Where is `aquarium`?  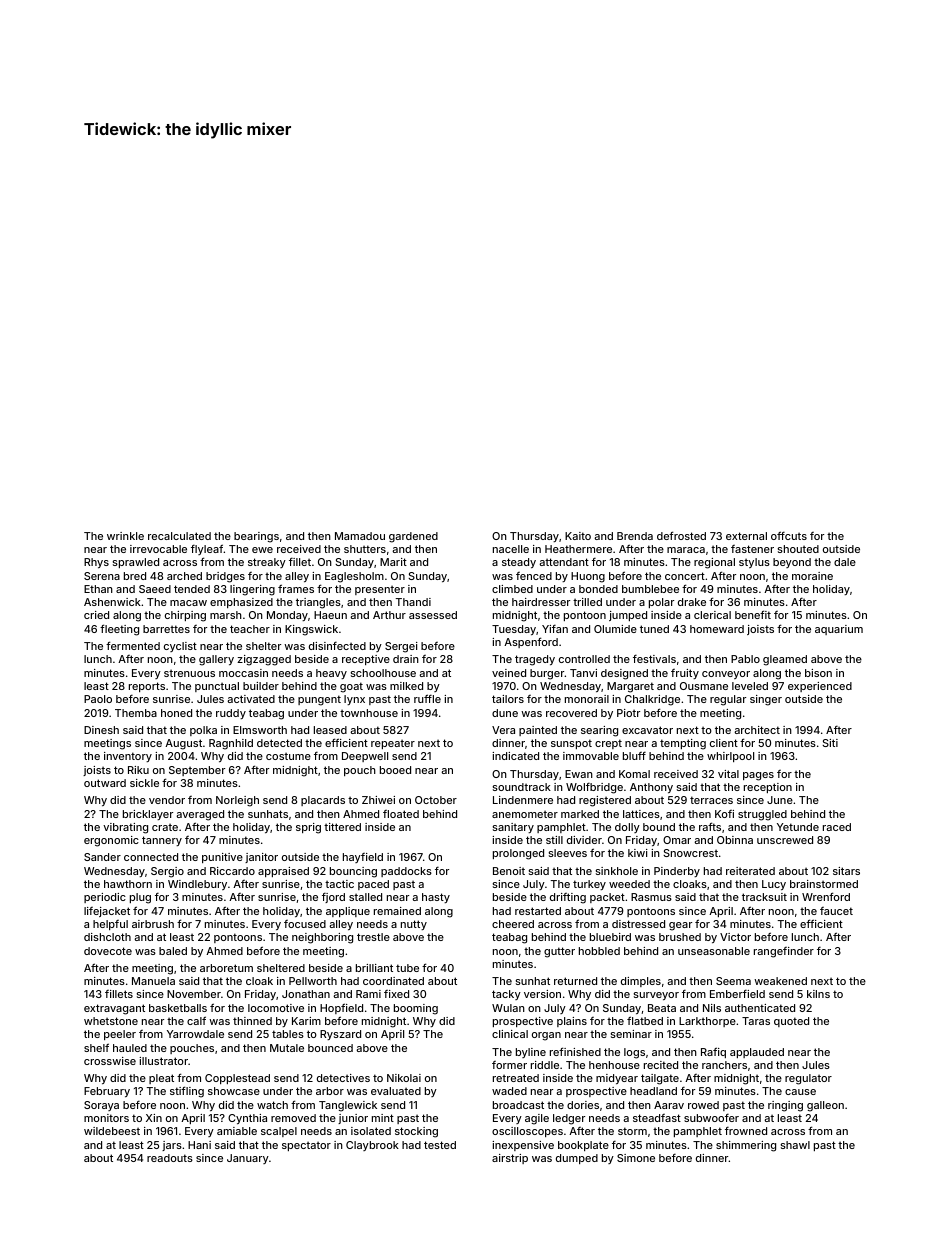 aquarium is located at coordinates (839, 630).
